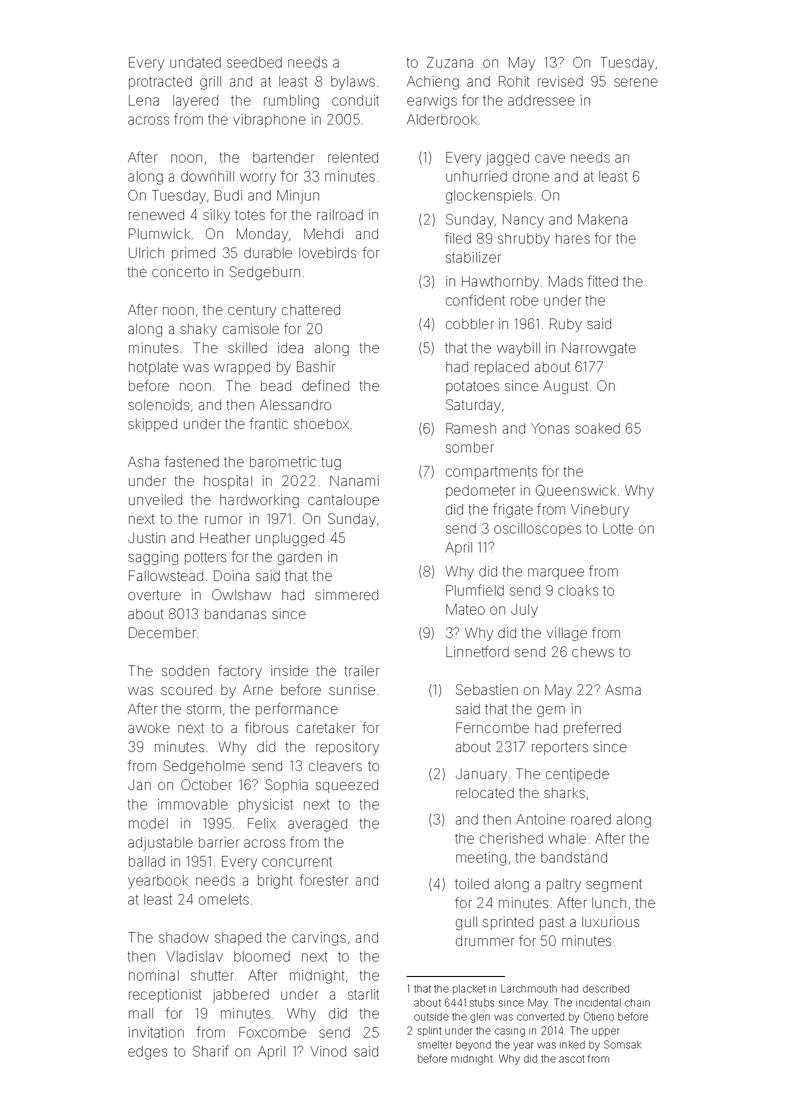 The width and height of the screenshot is (786, 1115). Describe the element at coordinates (352, 689) in the screenshot. I see `sunrise` at that location.
